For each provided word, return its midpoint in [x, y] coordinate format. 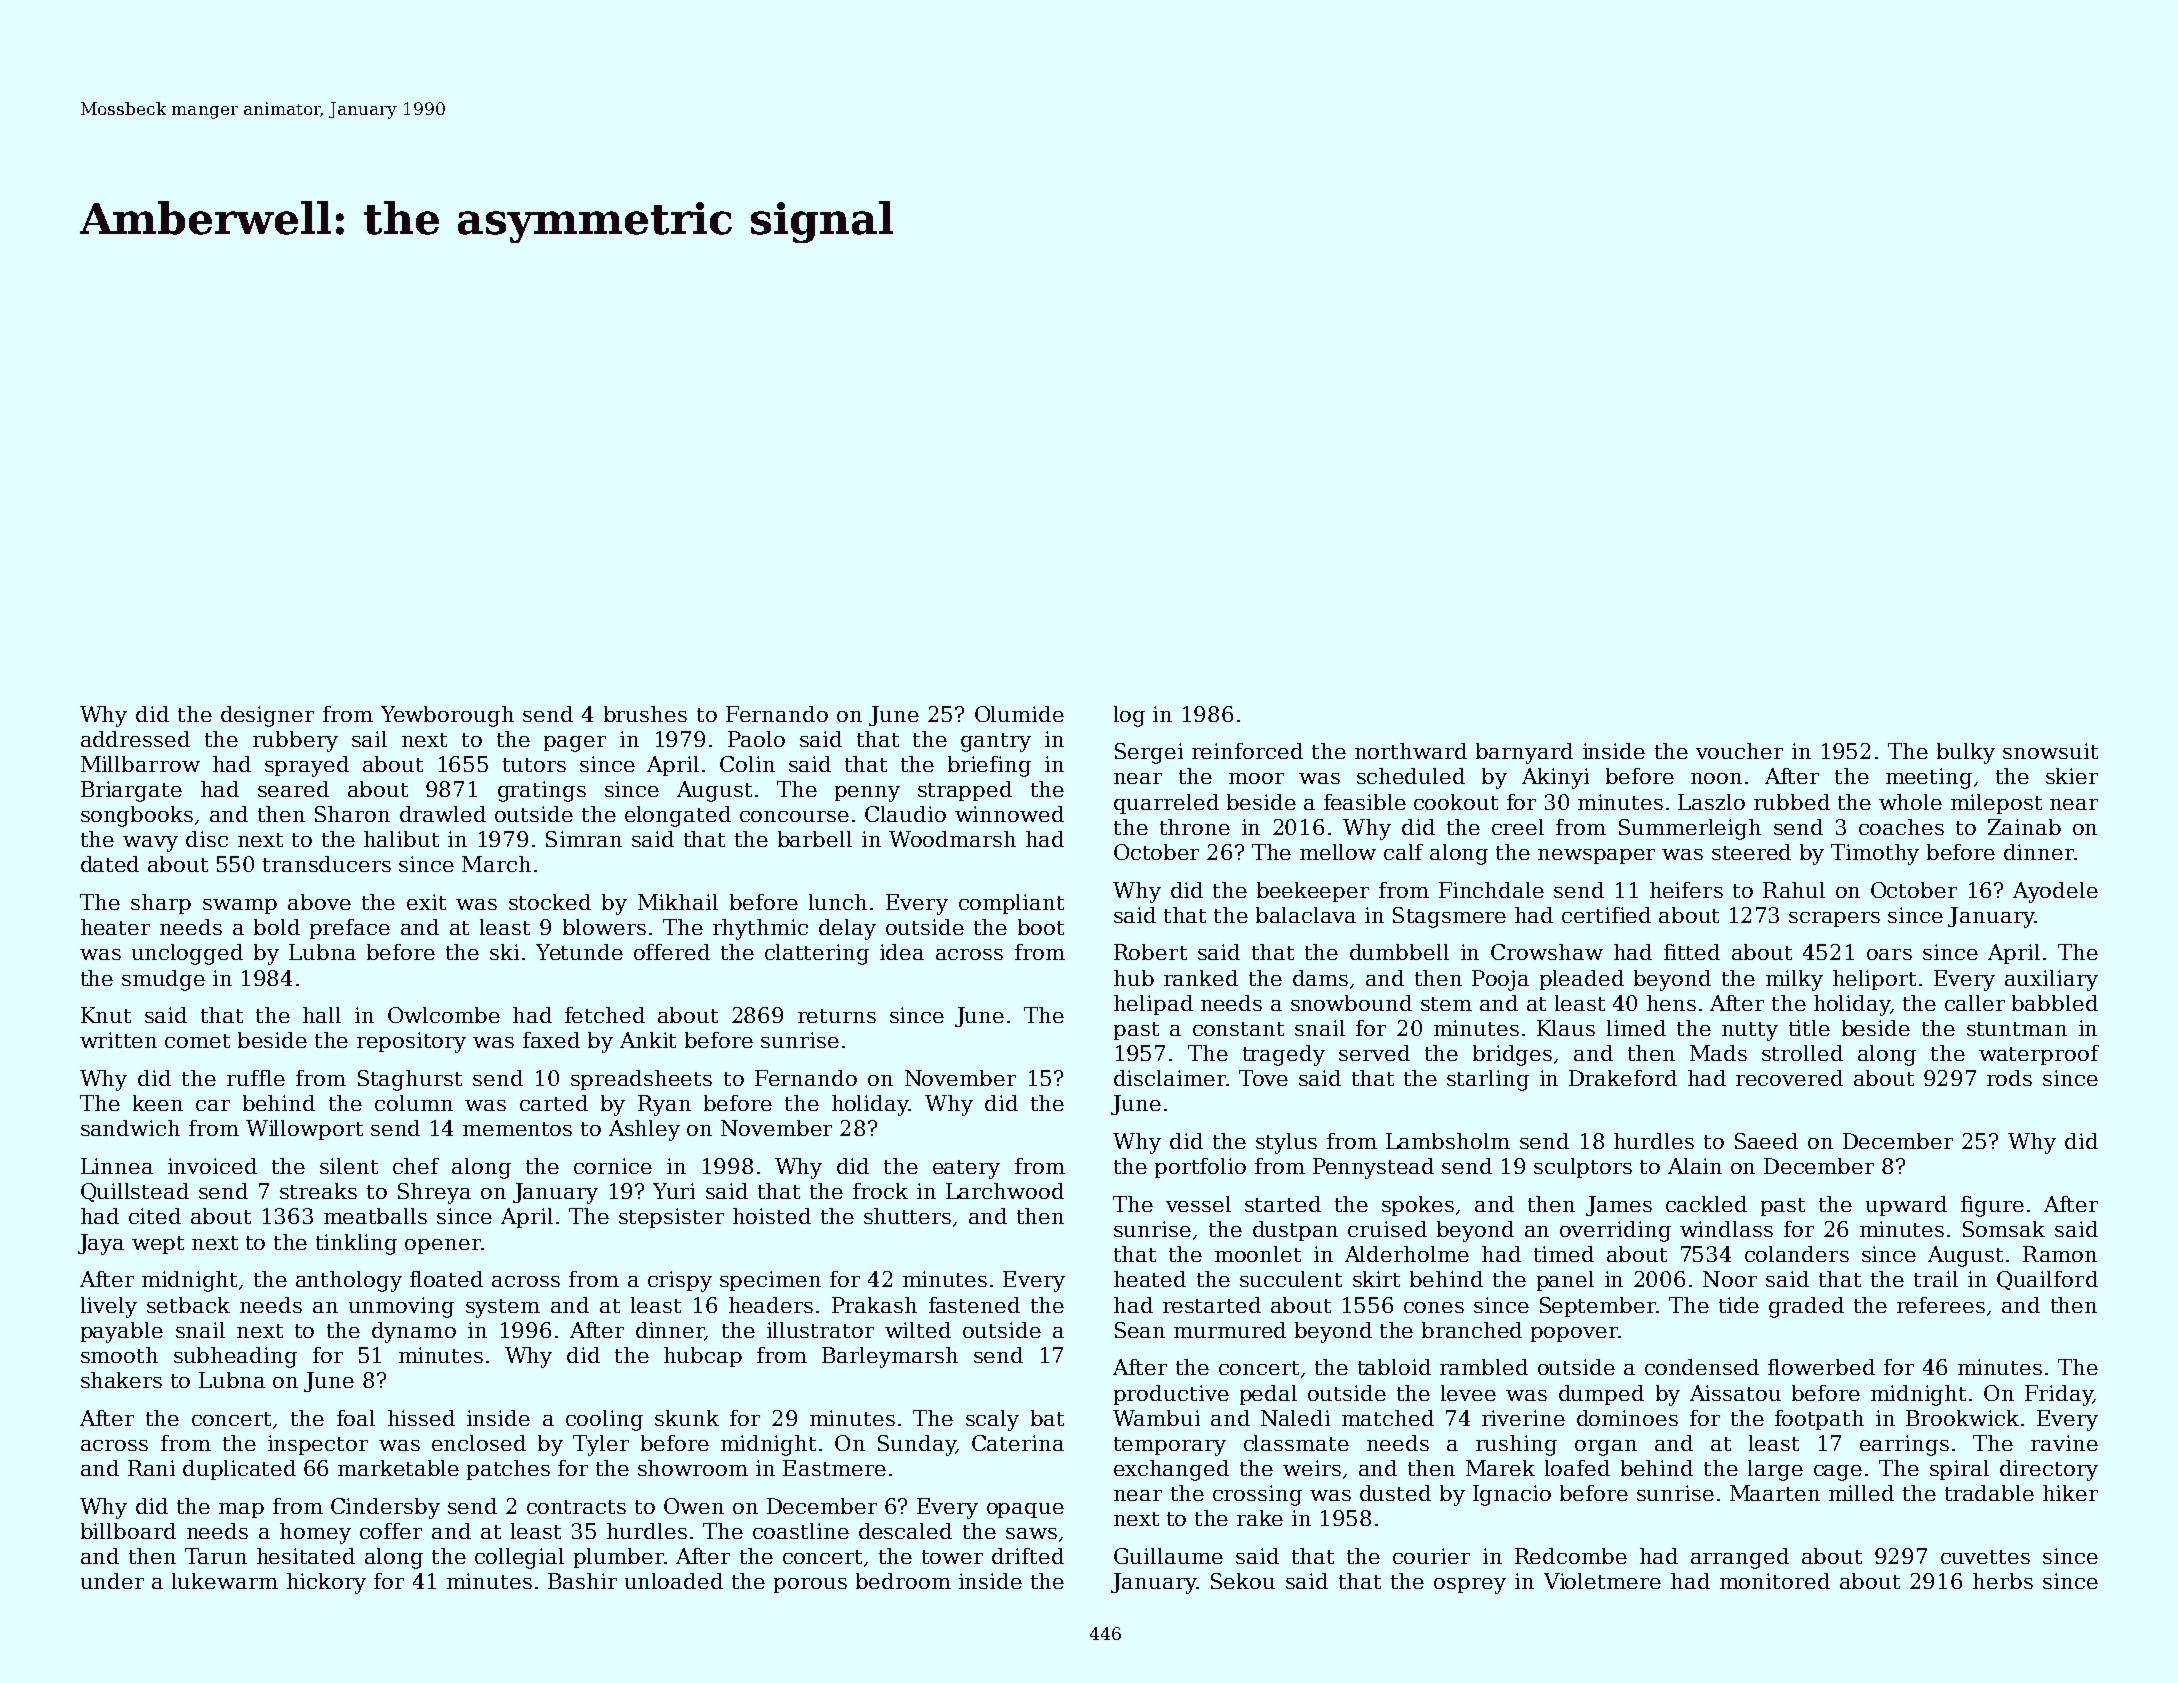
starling [1488, 1080]
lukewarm [225, 1581]
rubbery [295, 741]
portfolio [1200, 1168]
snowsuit [2050, 751]
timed [1564, 1254]
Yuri [674, 1191]
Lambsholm [1448, 1141]
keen [158, 1103]
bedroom [903, 1581]
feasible [1365, 802]
